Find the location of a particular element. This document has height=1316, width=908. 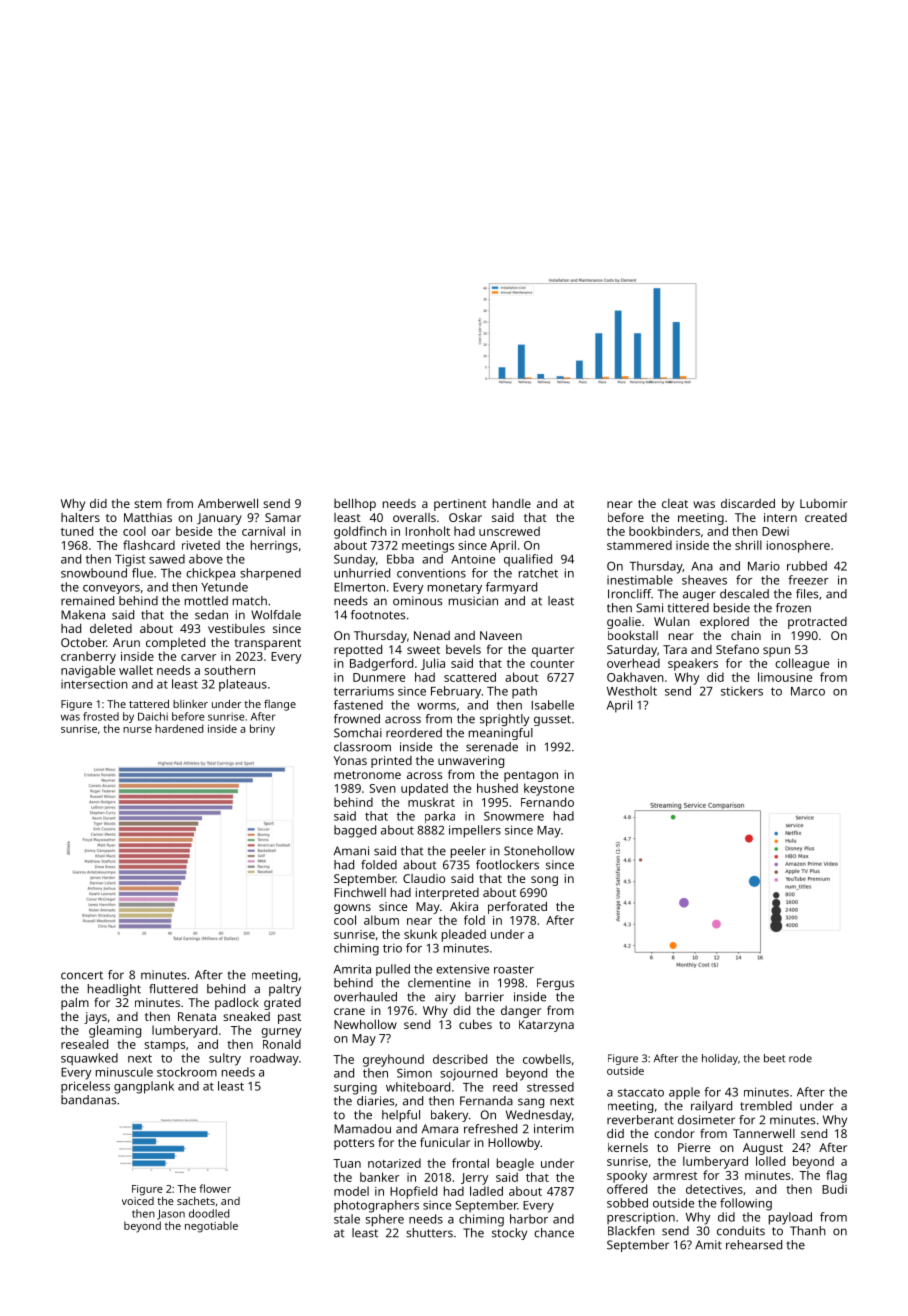

concert is located at coordinates (82, 975).
